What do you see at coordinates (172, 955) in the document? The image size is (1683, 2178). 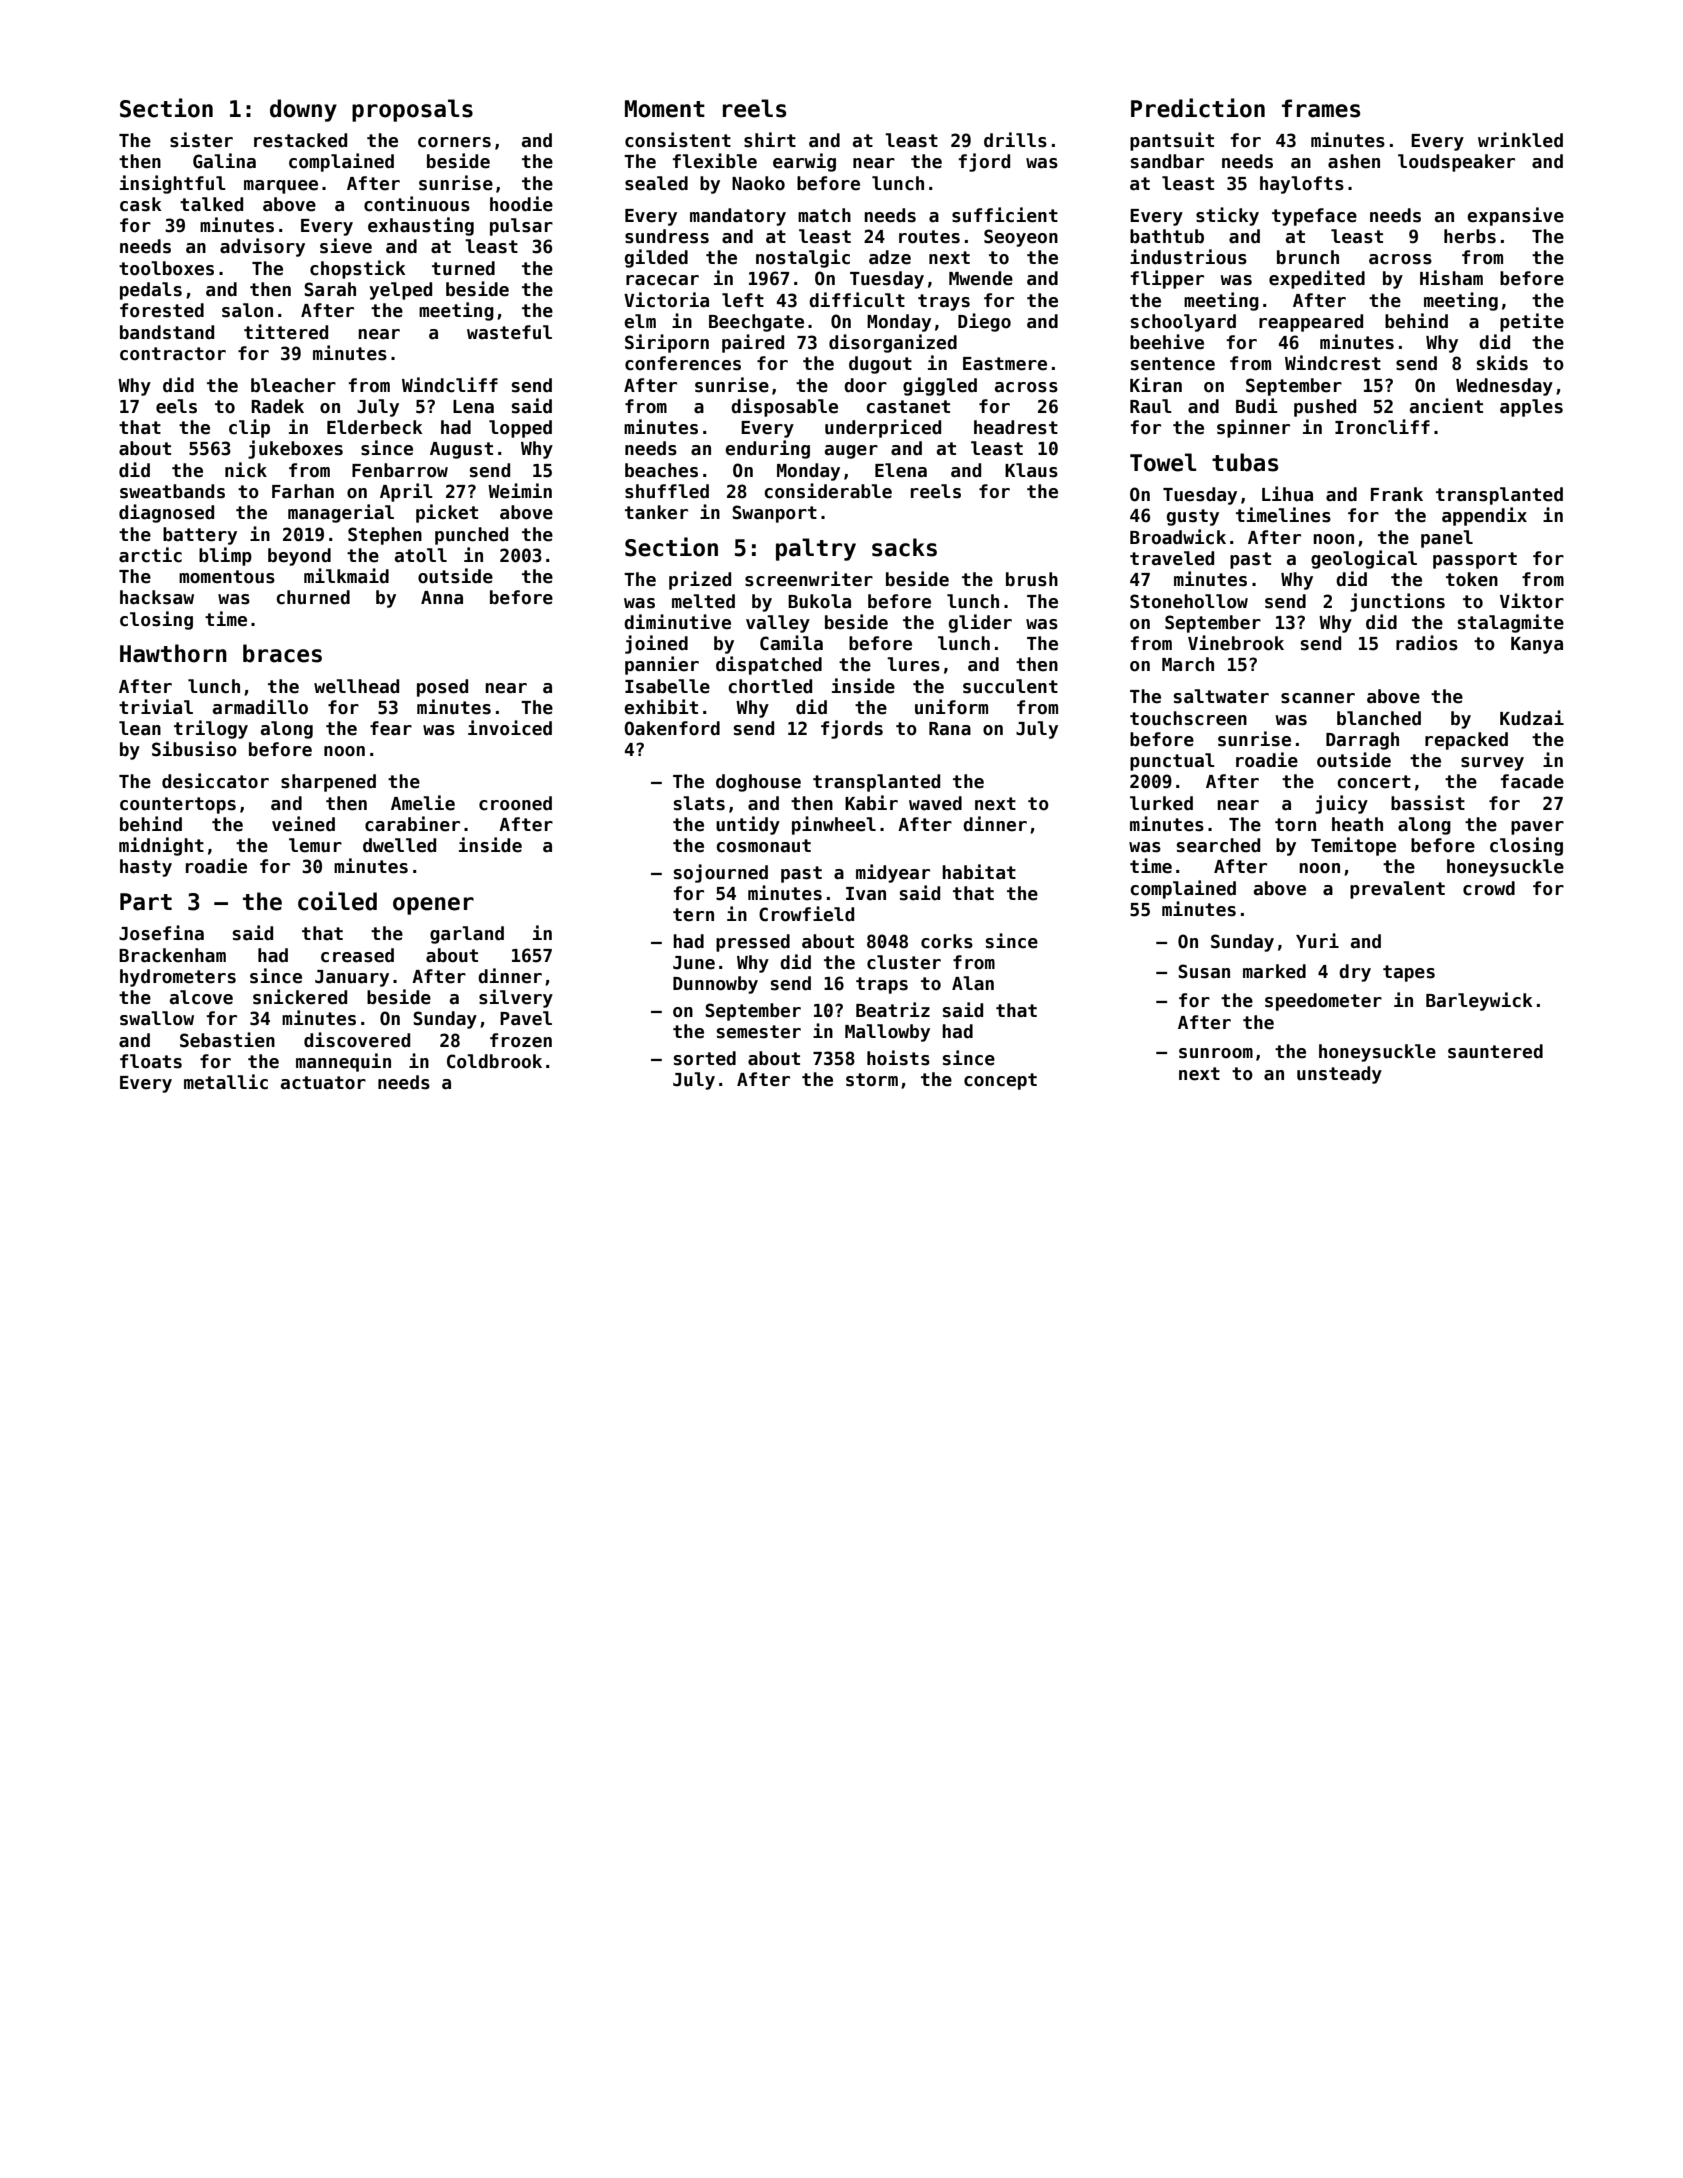 I see `Brackenham` at bounding box center [172, 955].
